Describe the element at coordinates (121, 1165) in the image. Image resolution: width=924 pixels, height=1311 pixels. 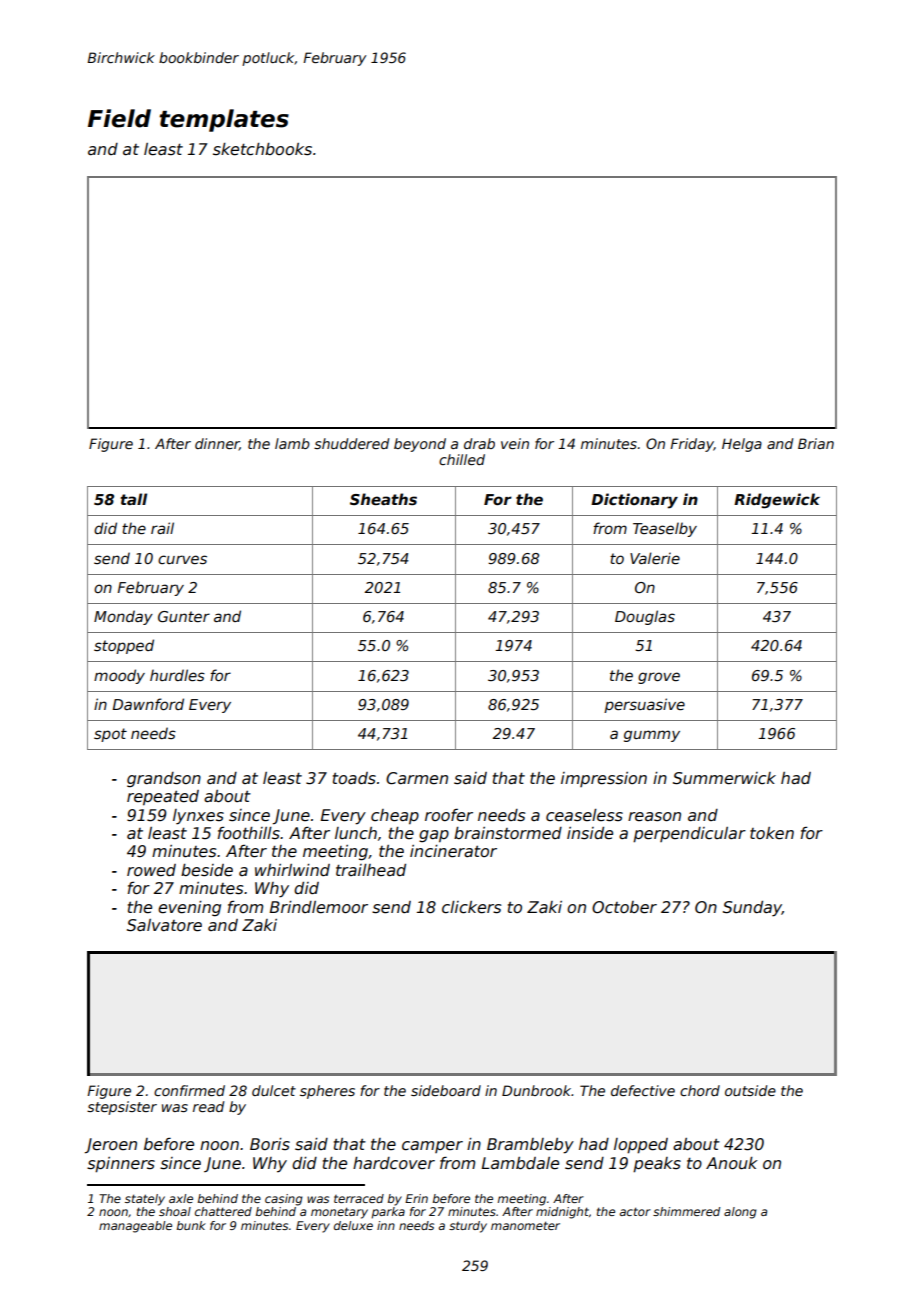
I see `spinners` at that location.
